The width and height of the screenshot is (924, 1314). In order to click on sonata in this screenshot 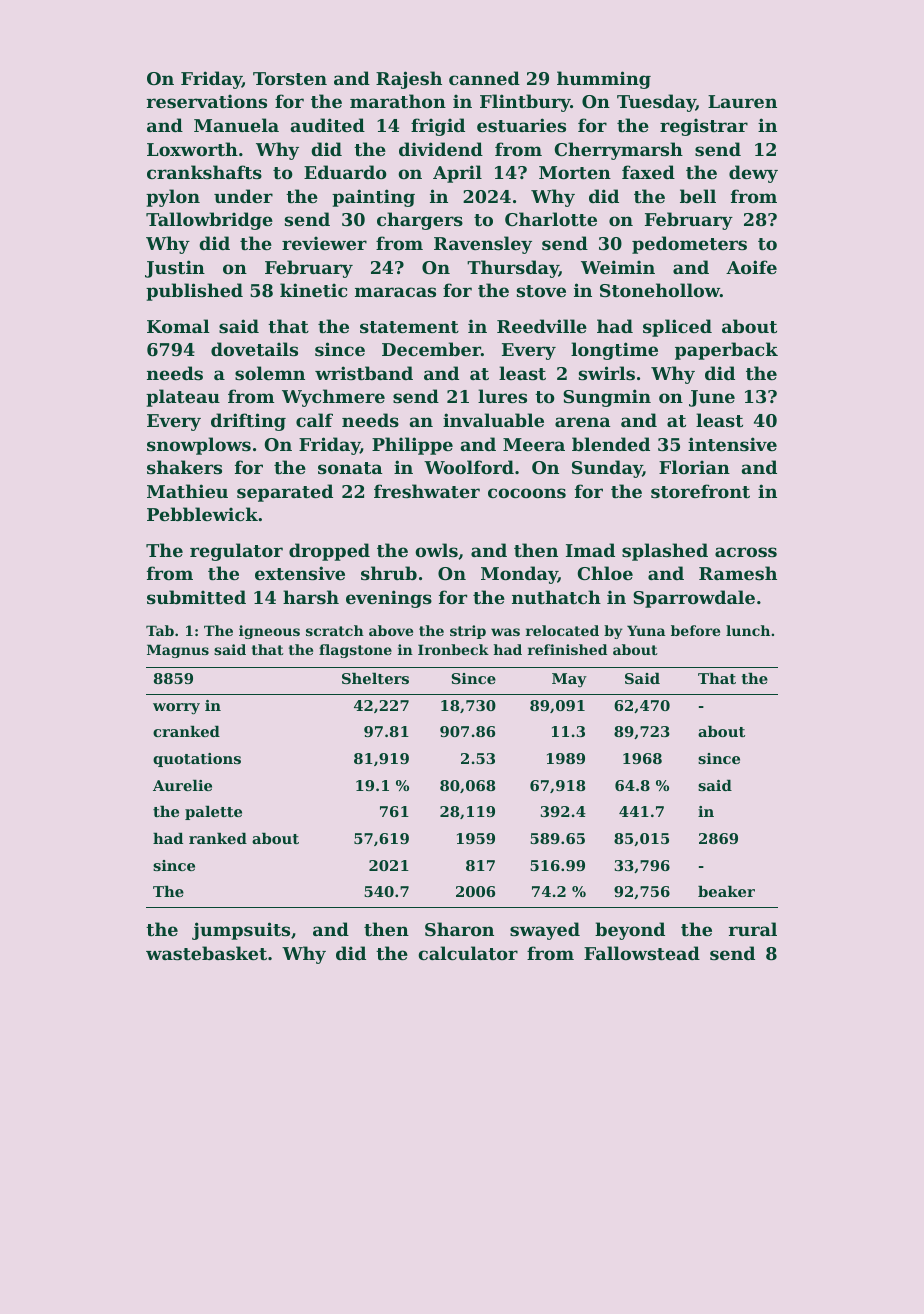, I will do `click(350, 468)`.
